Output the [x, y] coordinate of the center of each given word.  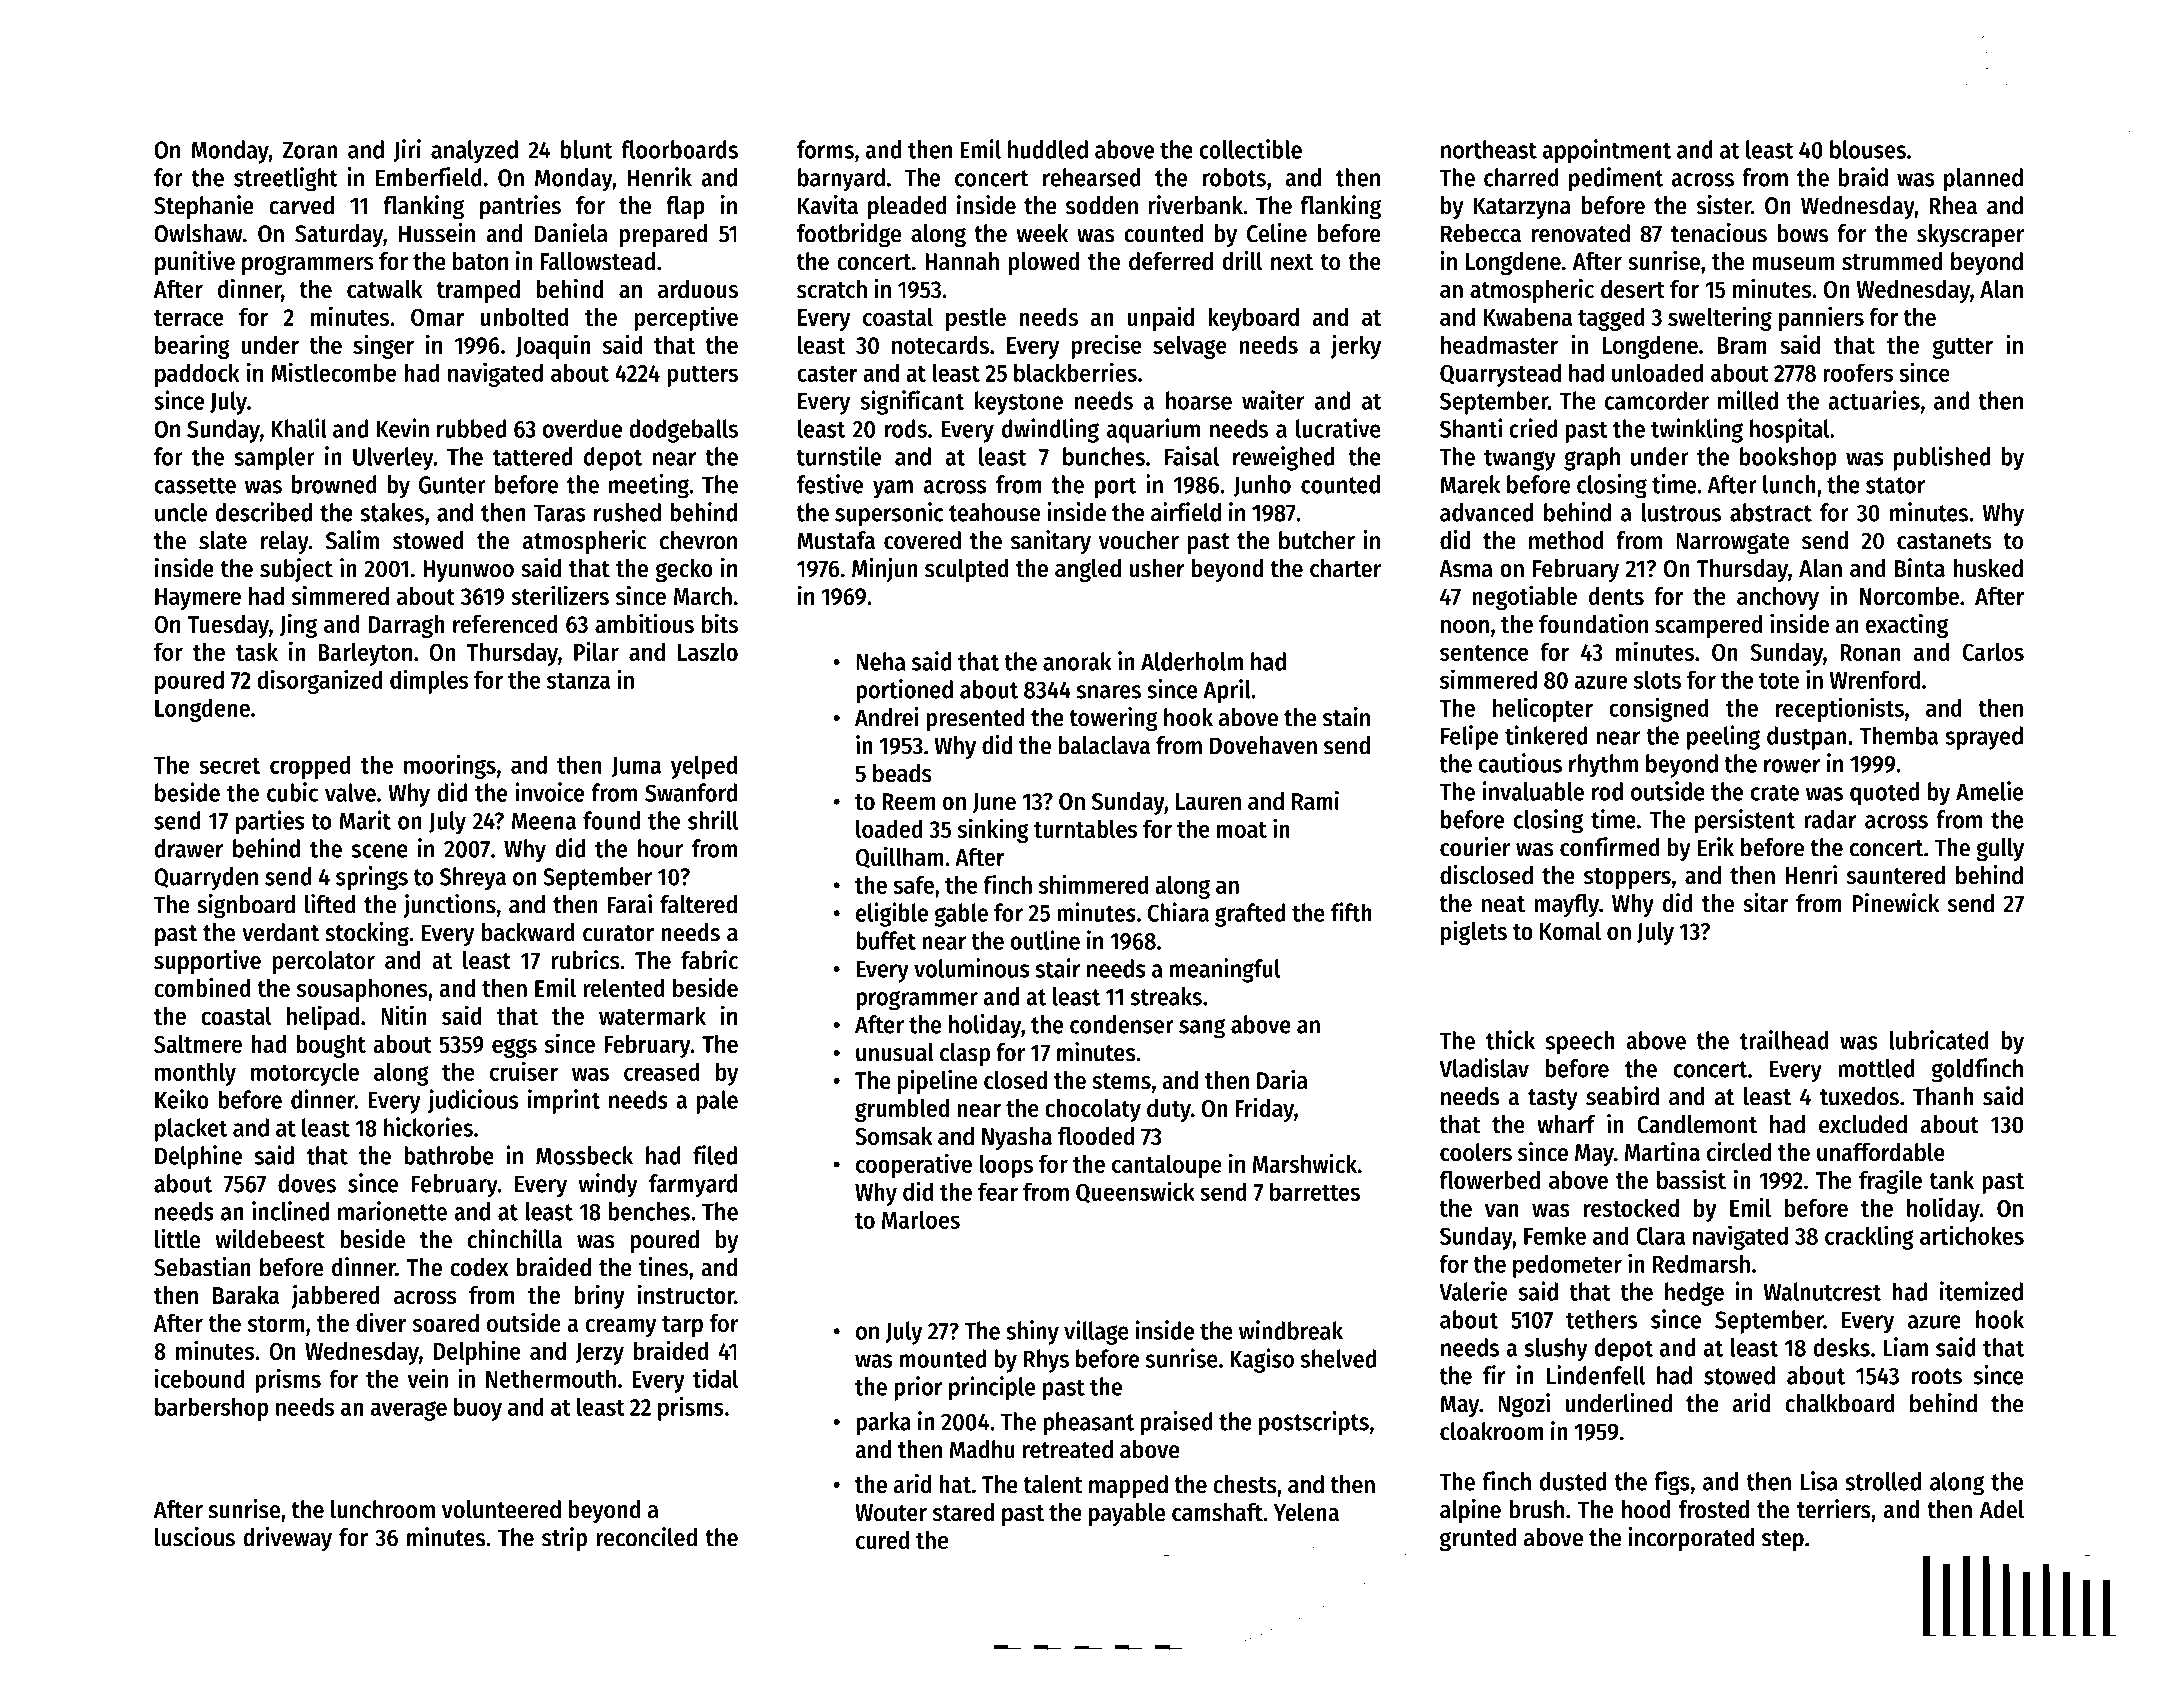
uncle [181, 512]
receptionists [1840, 709]
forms [825, 149]
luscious [195, 1537]
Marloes [921, 1219]
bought [331, 1046]
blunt [587, 149]
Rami [1315, 800]
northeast [1489, 149]
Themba [1898, 735]
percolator [324, 962]
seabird [1622, 1096]
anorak [1077, 661]
